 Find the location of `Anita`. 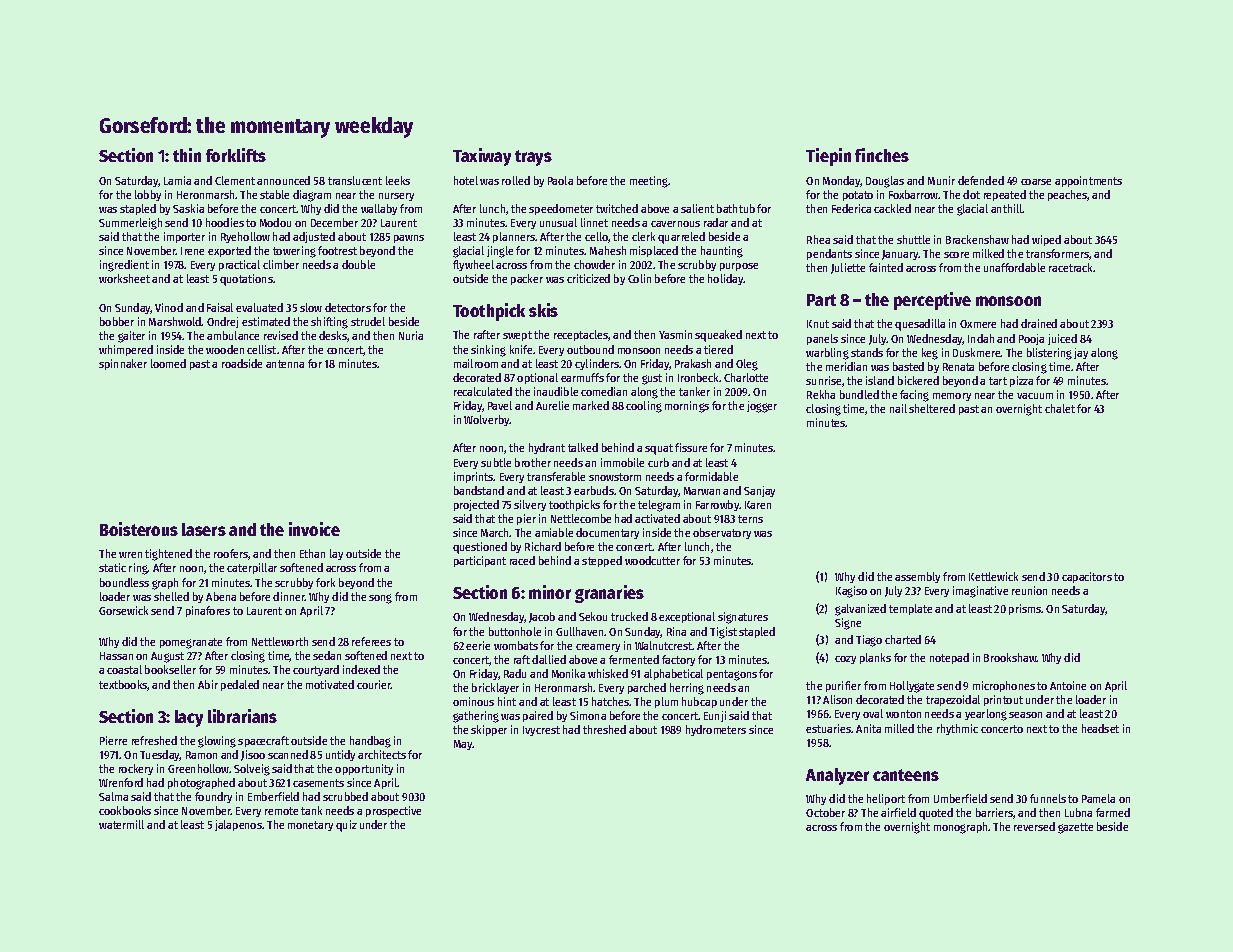

Anita is located at coordinates (868, 728).
